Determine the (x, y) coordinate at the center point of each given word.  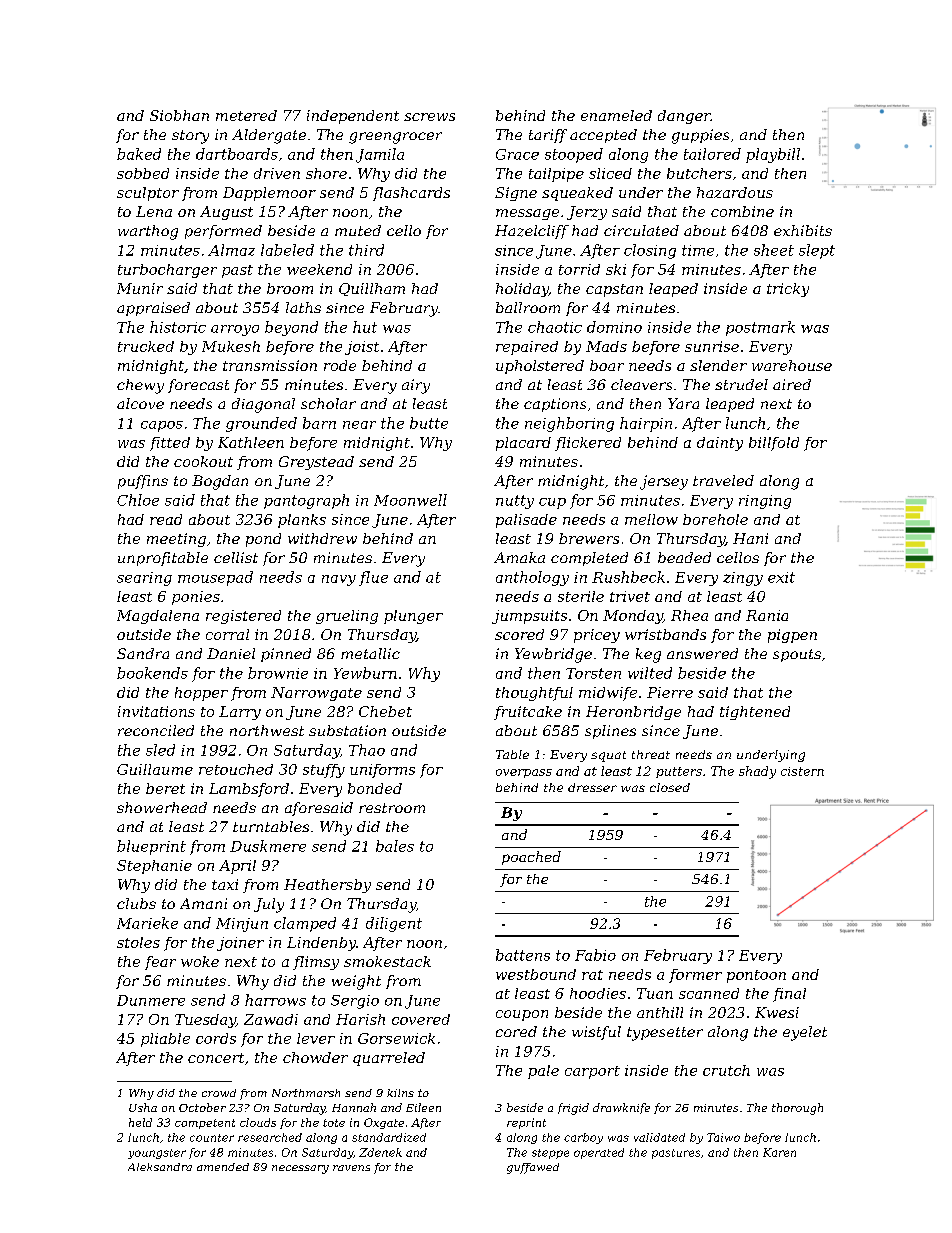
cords (216, 1038)
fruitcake (528, 713)
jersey (664, 482)
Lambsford (249, 790)
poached (531, 858)
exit (781, 577)
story (190, 137)
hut (365, 327)
